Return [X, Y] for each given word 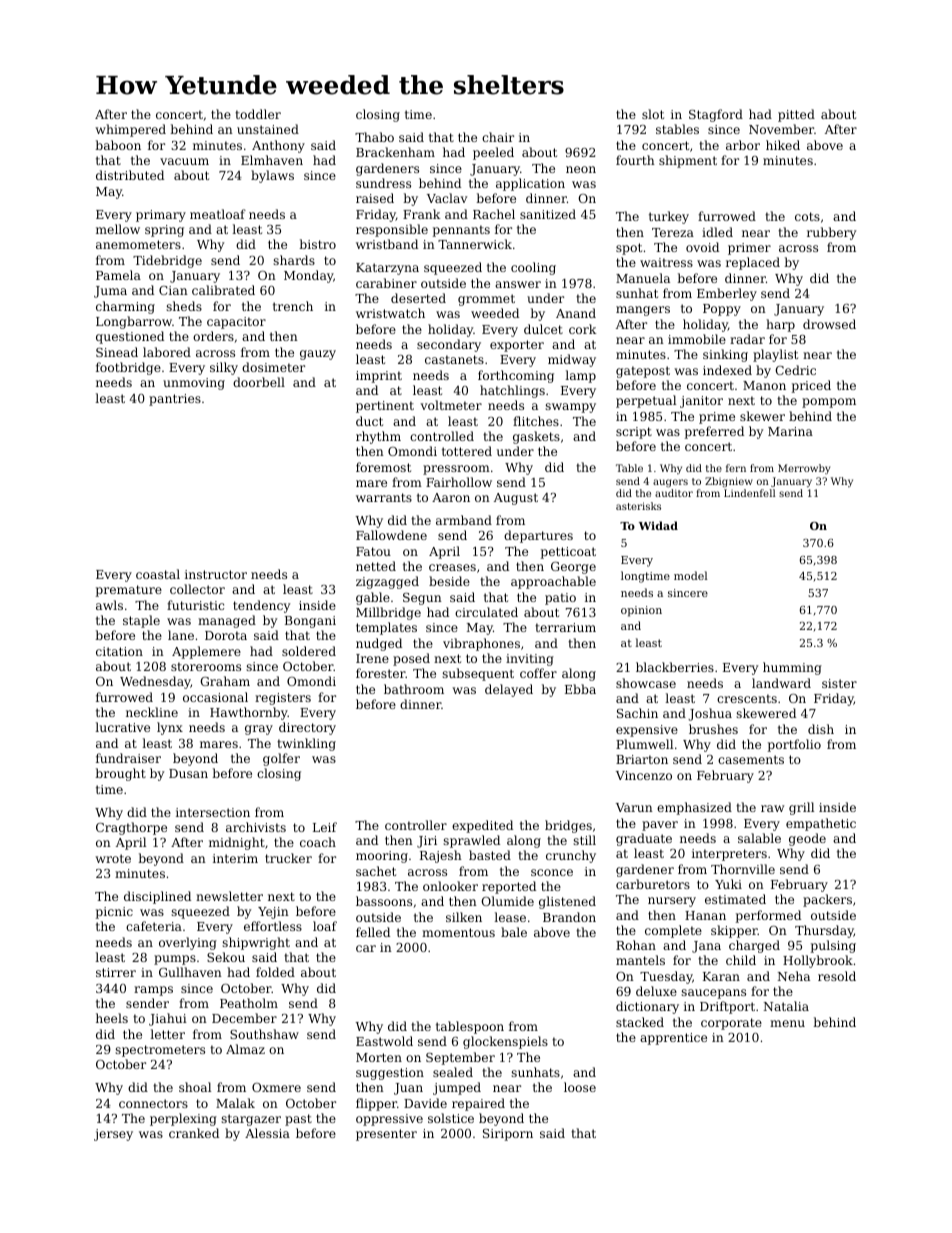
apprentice [673, 1039]
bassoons [384, 901]
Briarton [642, 759]
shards [294, 260]
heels [112, 1018]
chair [498, 137]
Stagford [716, 115]
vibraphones [481, 644]
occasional [215, 697]
